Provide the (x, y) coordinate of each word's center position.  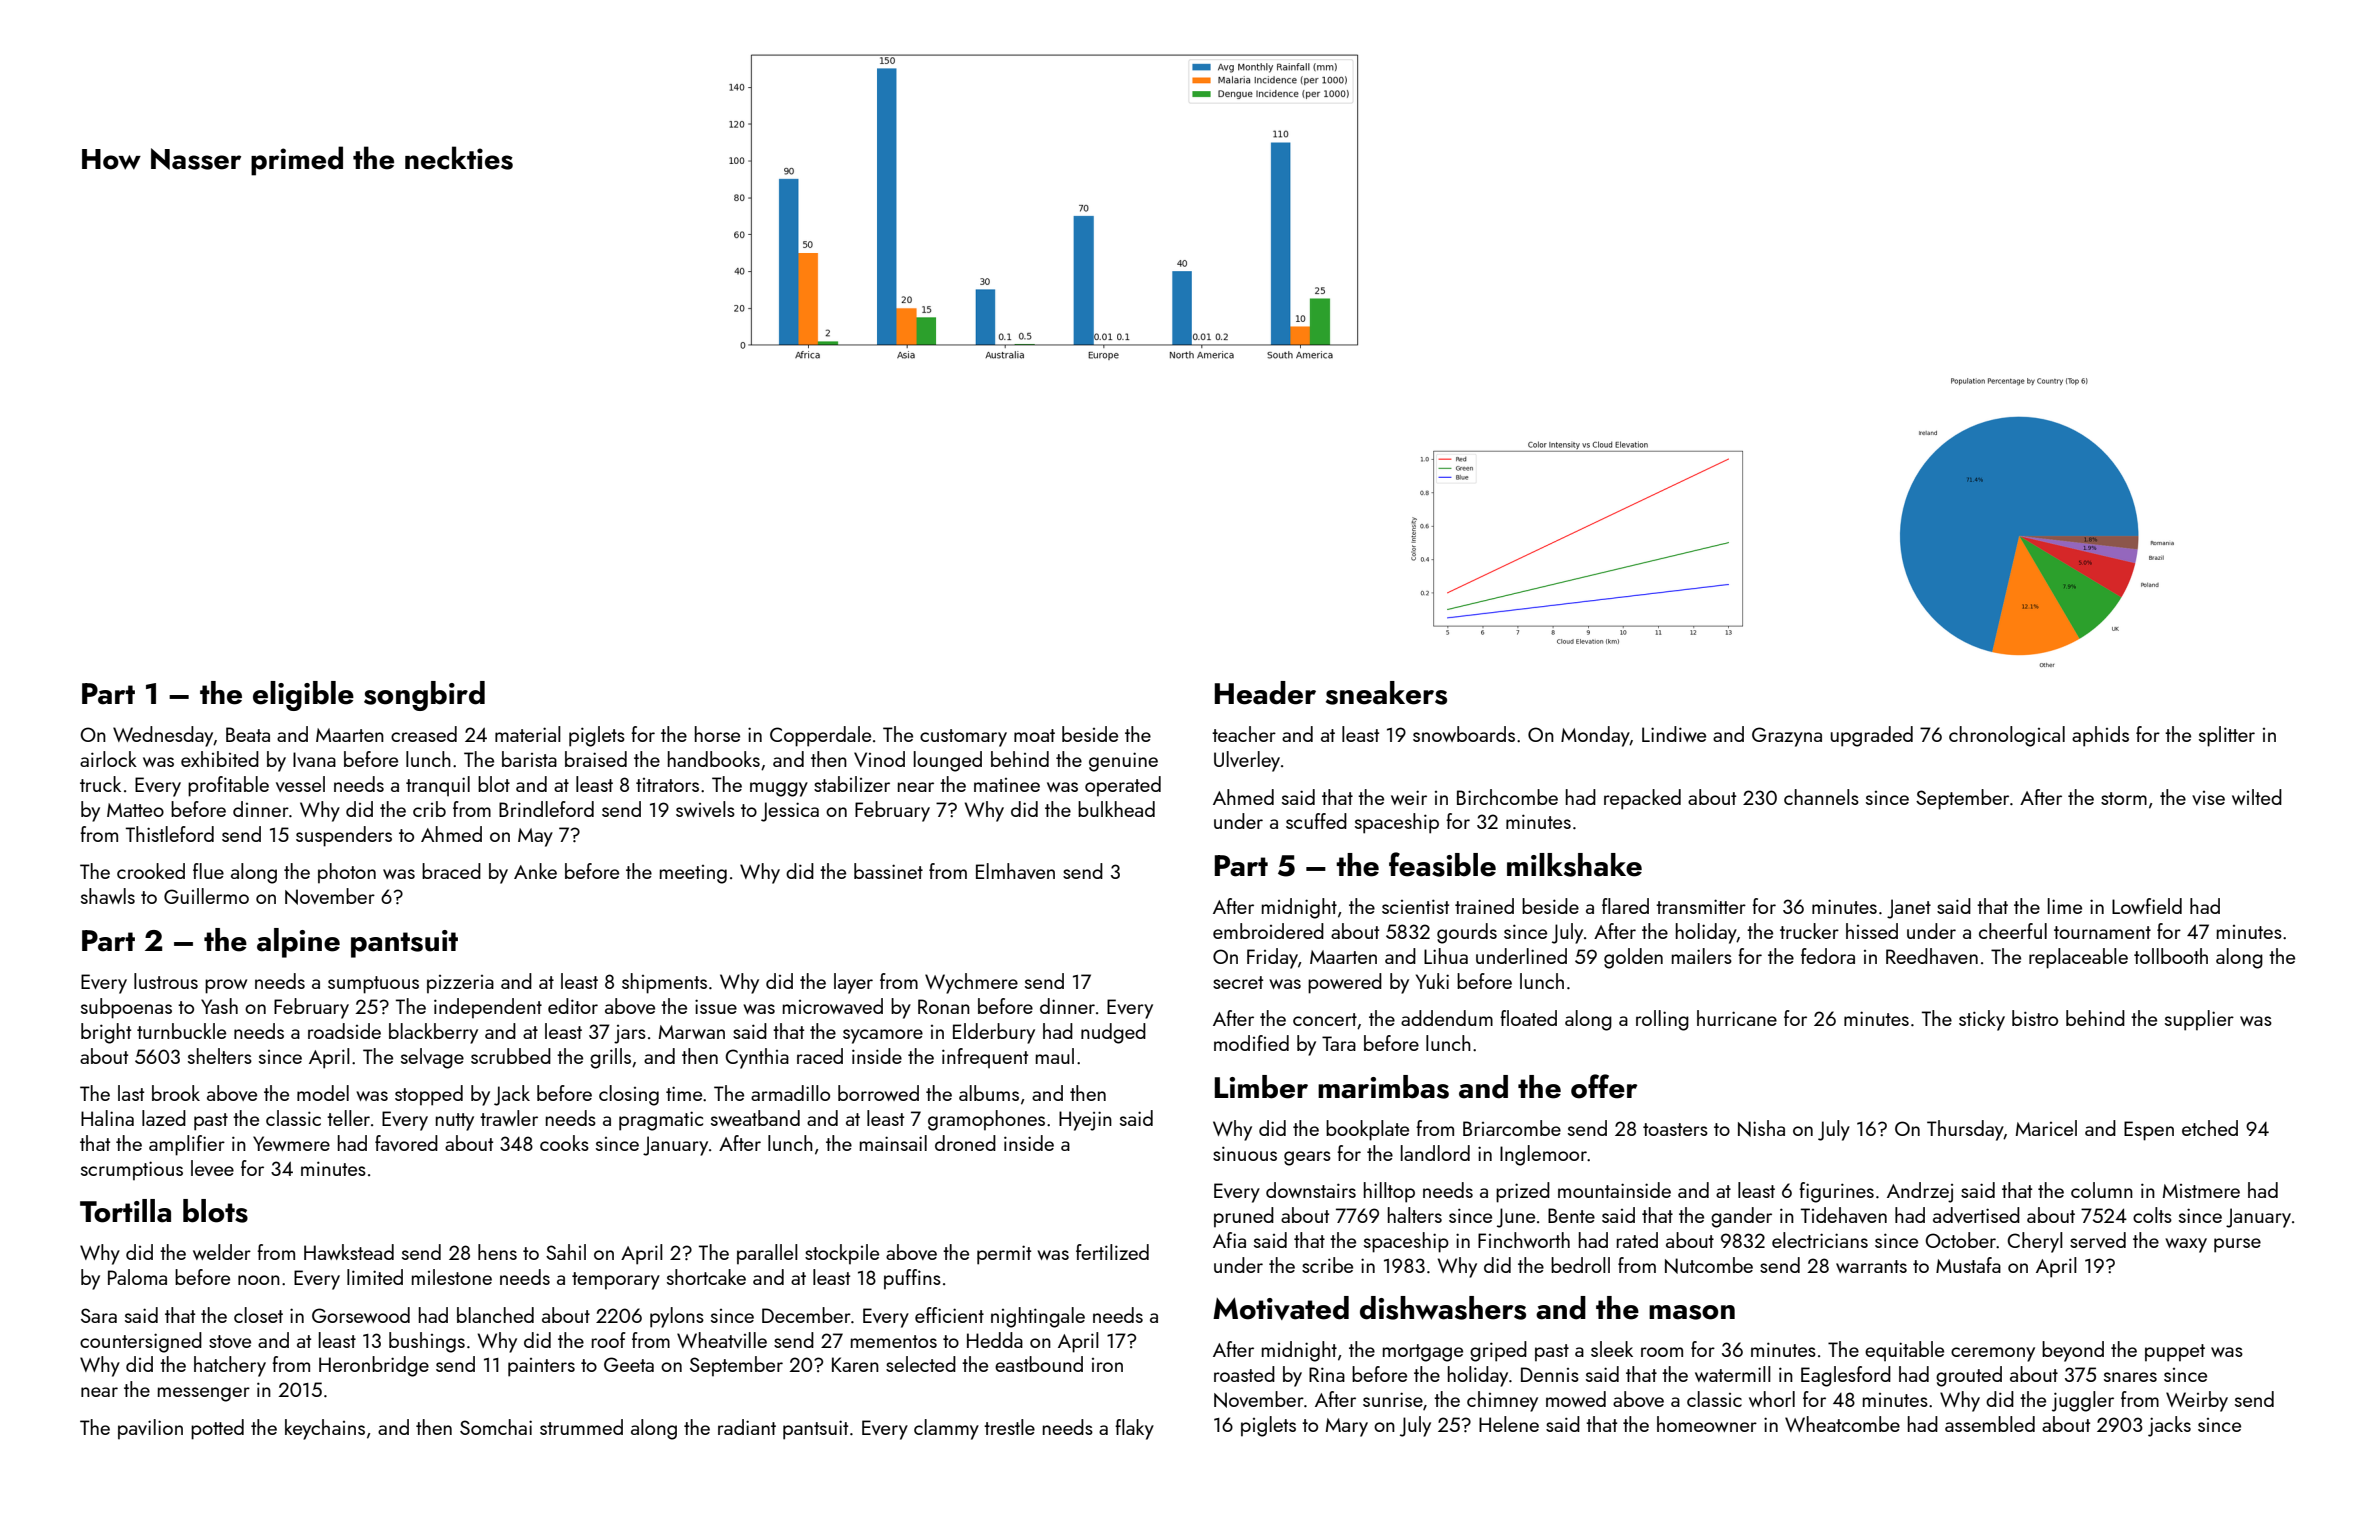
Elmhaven (1015, 871)
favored (406, 1143)
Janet (1909, 909)
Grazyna (1787, 737)
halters (1415, 1215)
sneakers (1386, 693)
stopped (429, 1095)
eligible (303, 696)
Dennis (1550, 1374)
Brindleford (546, 809)
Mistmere (2201, 1191)
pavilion (150, 1429)
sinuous (1245, 1153)
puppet (2175, 1353)
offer (1604, 1086)
